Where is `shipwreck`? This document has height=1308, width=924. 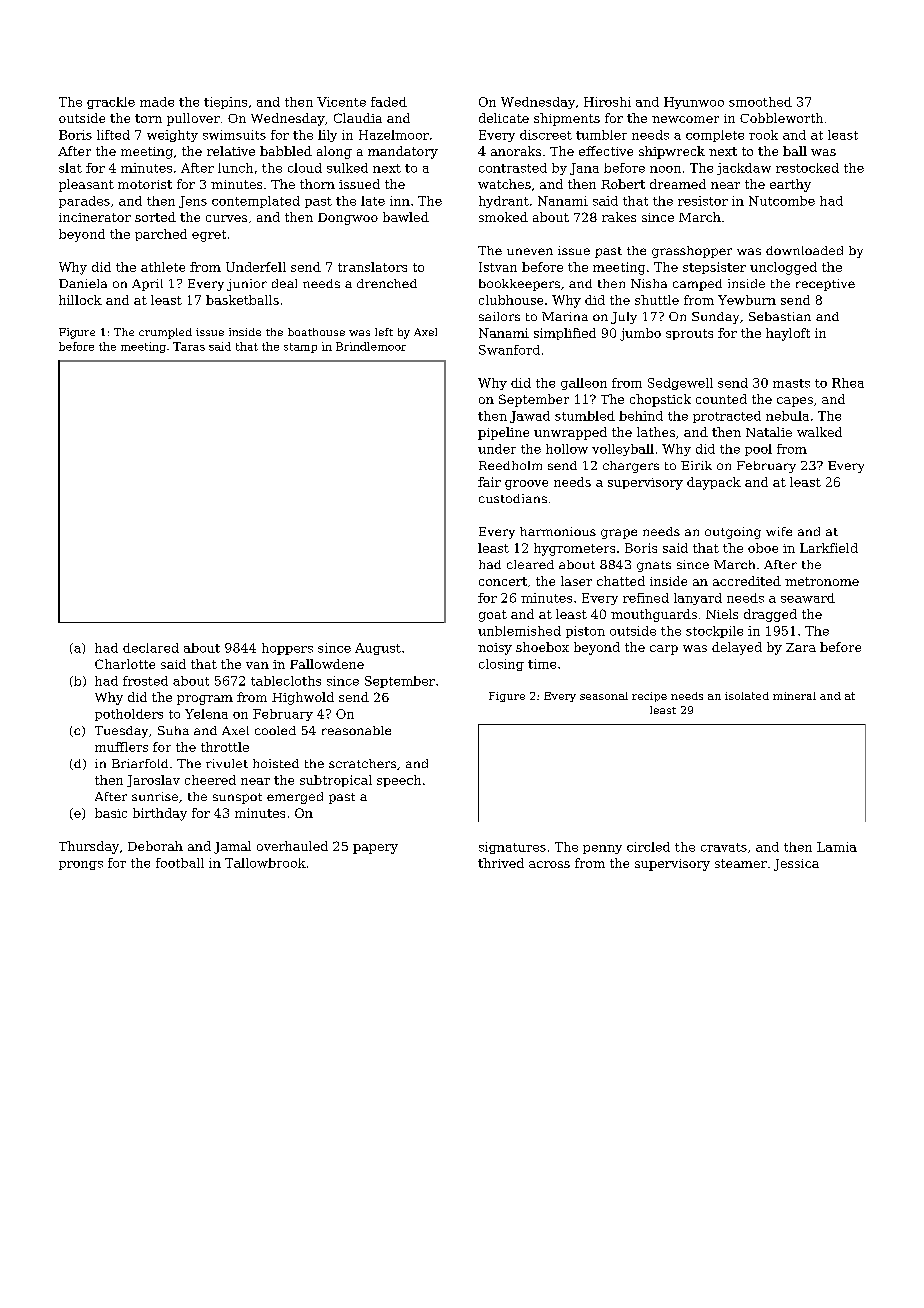
shipwreck is located at coordinates (672, 152).
